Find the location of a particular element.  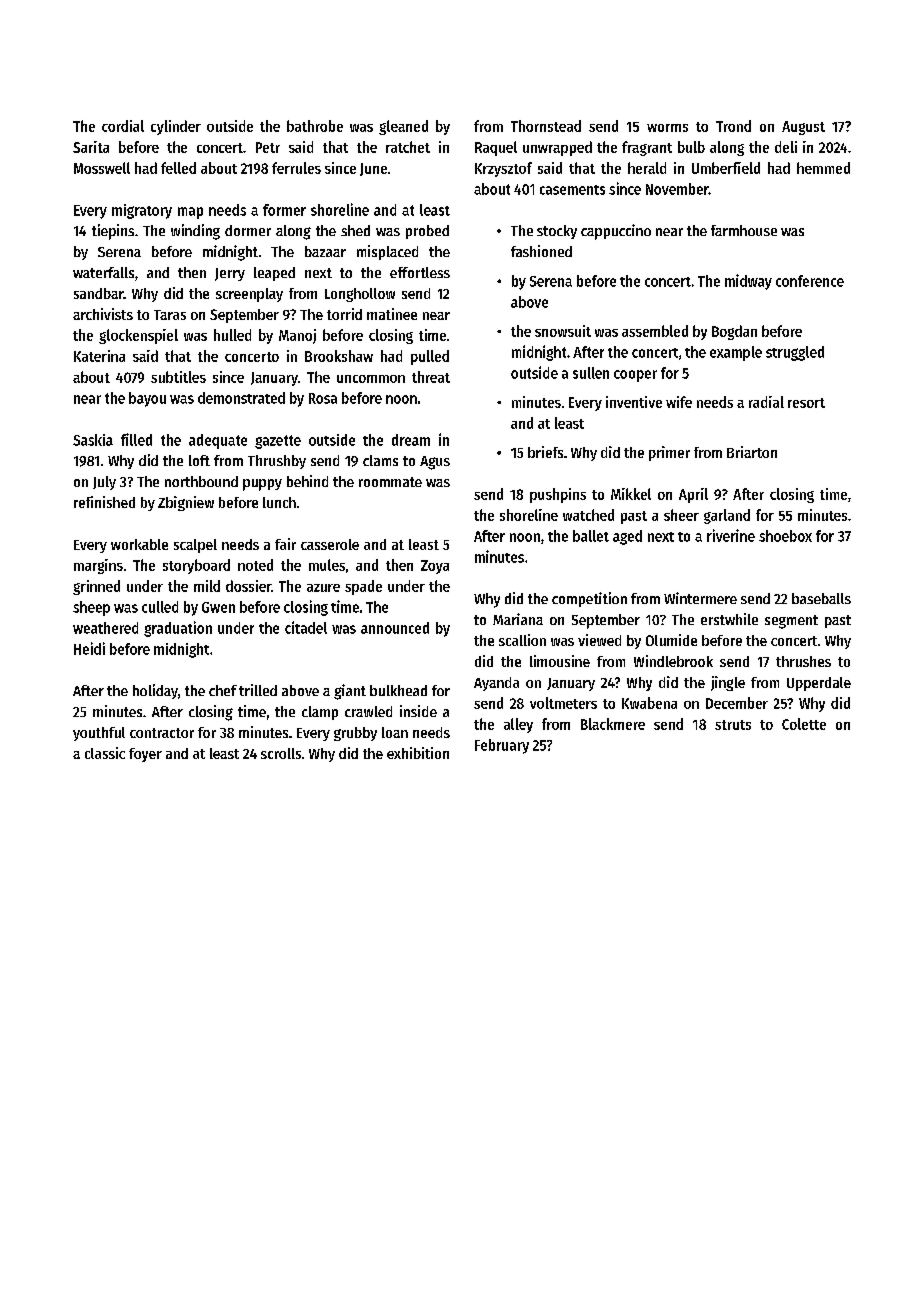

ratchet is located at coordinates (408, 147).
